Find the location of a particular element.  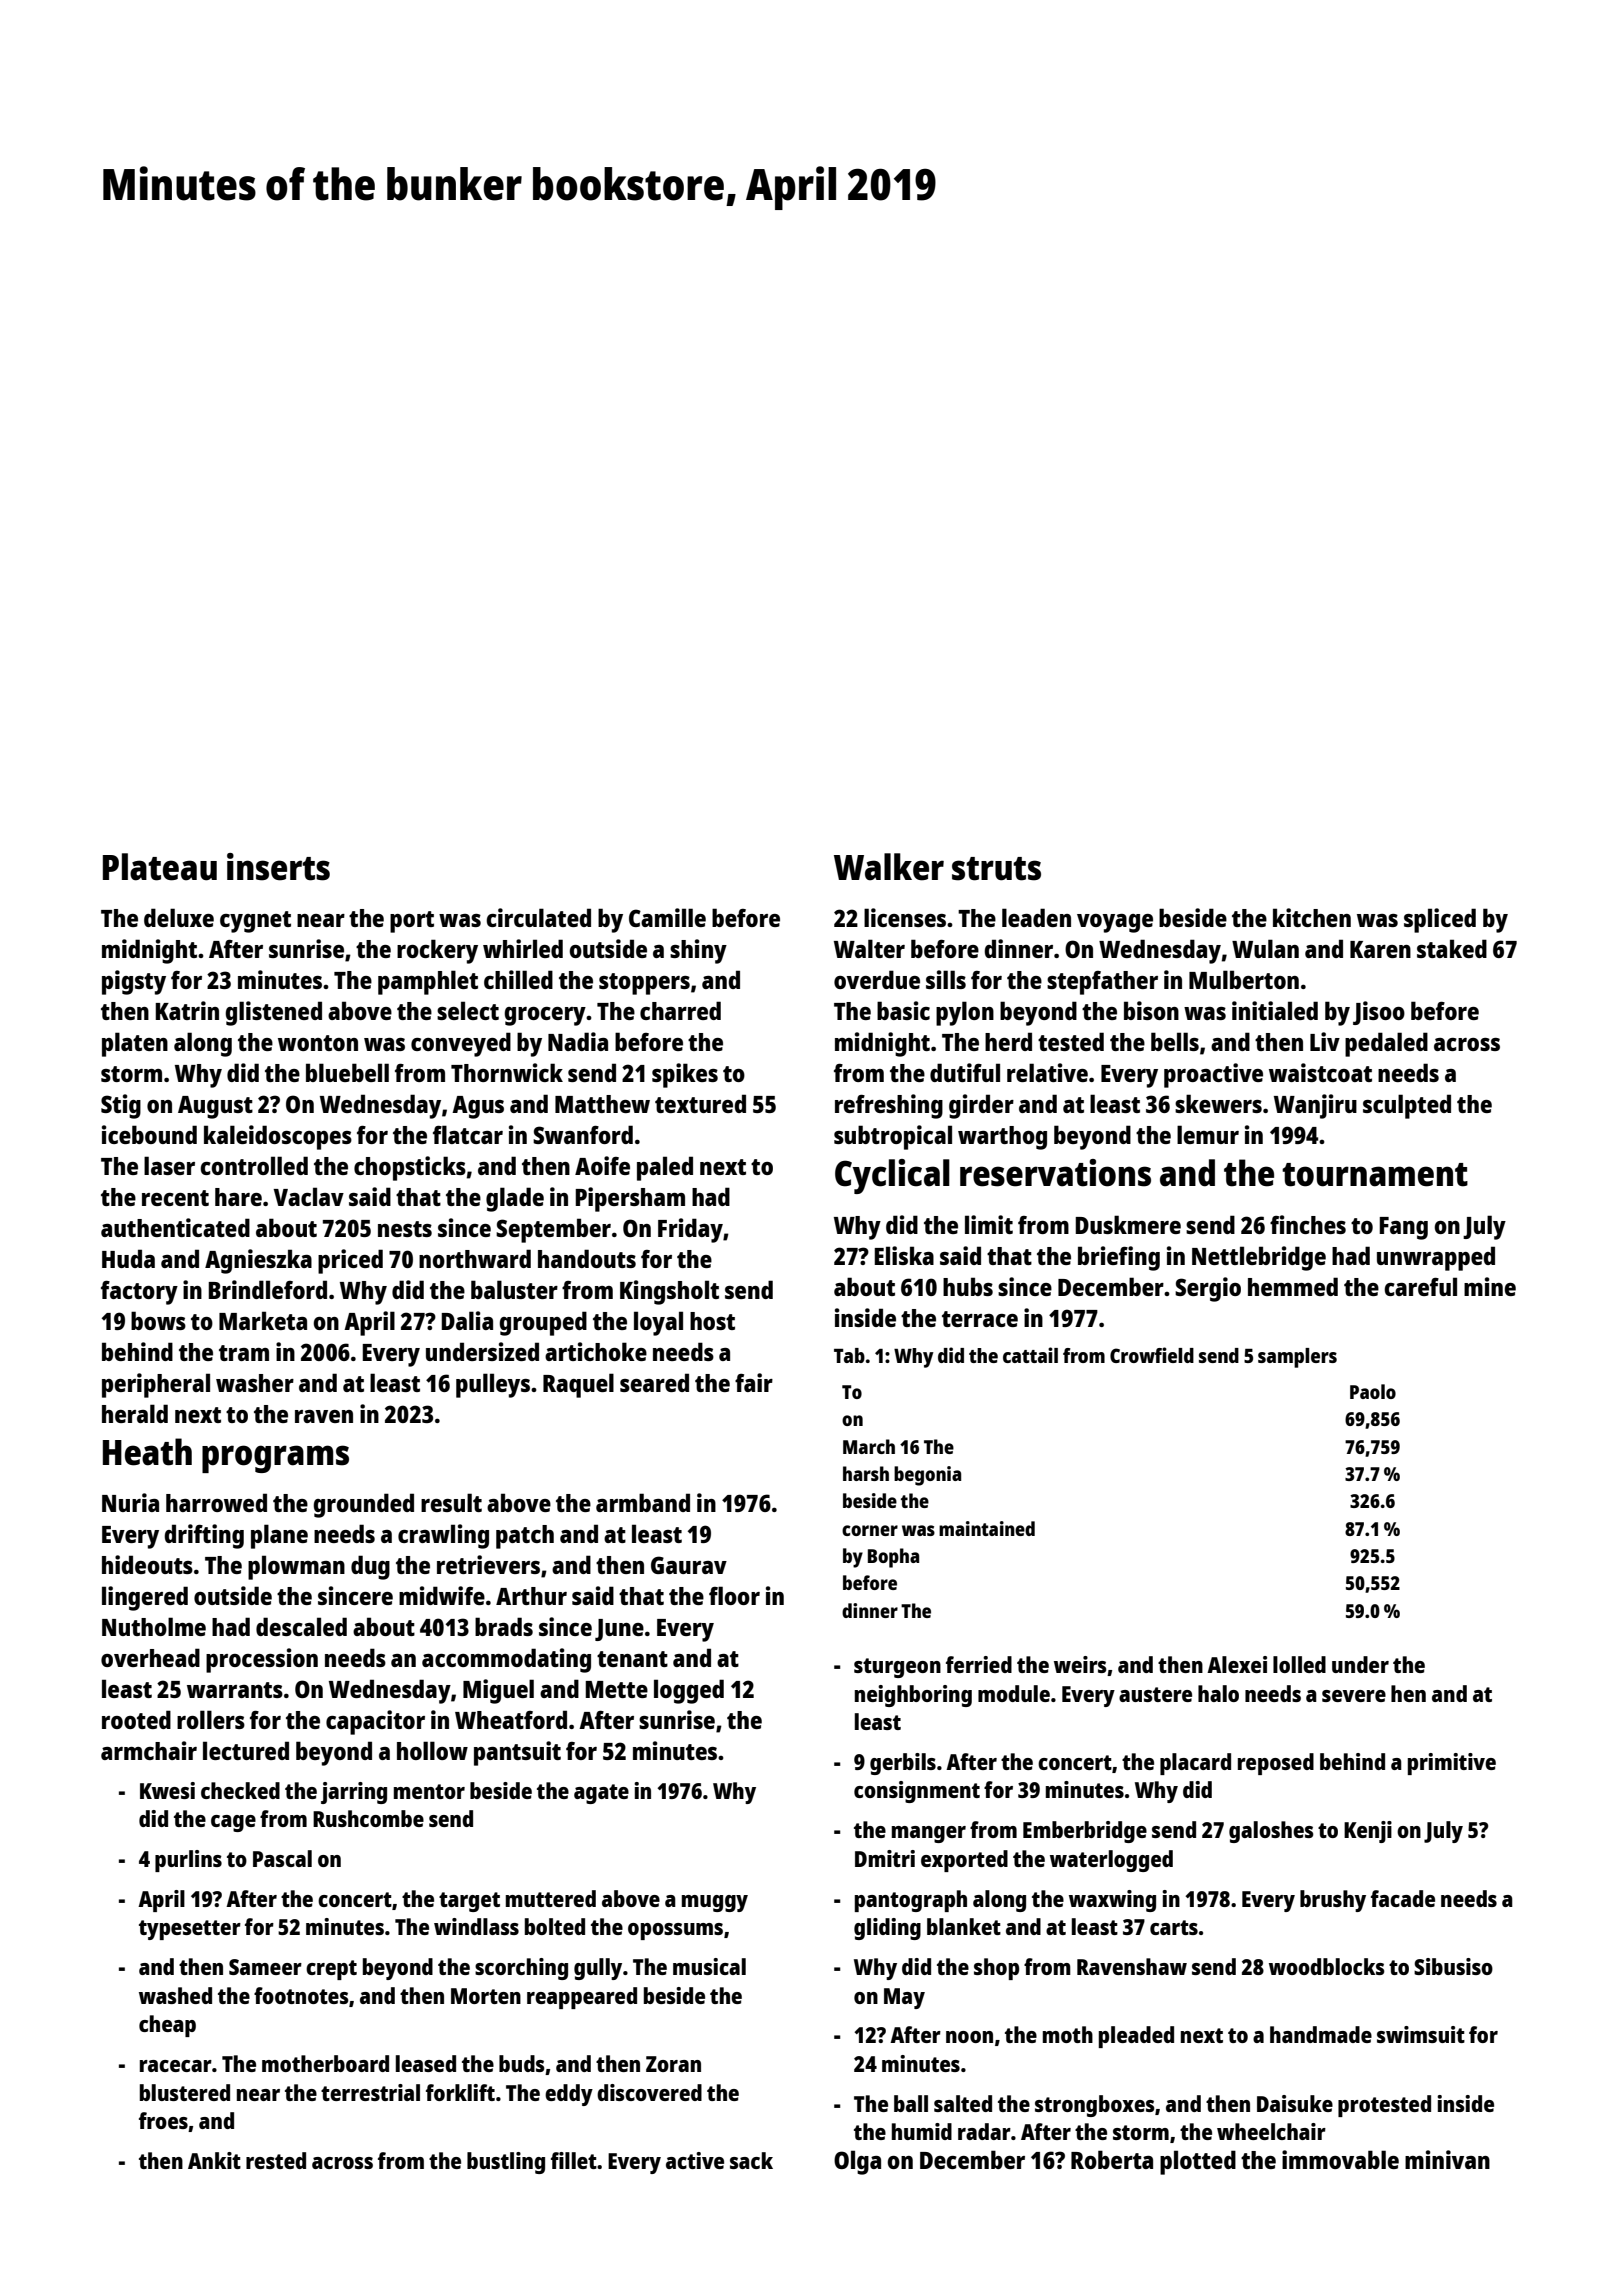

severe is located at coordinates (1354, 1696).
